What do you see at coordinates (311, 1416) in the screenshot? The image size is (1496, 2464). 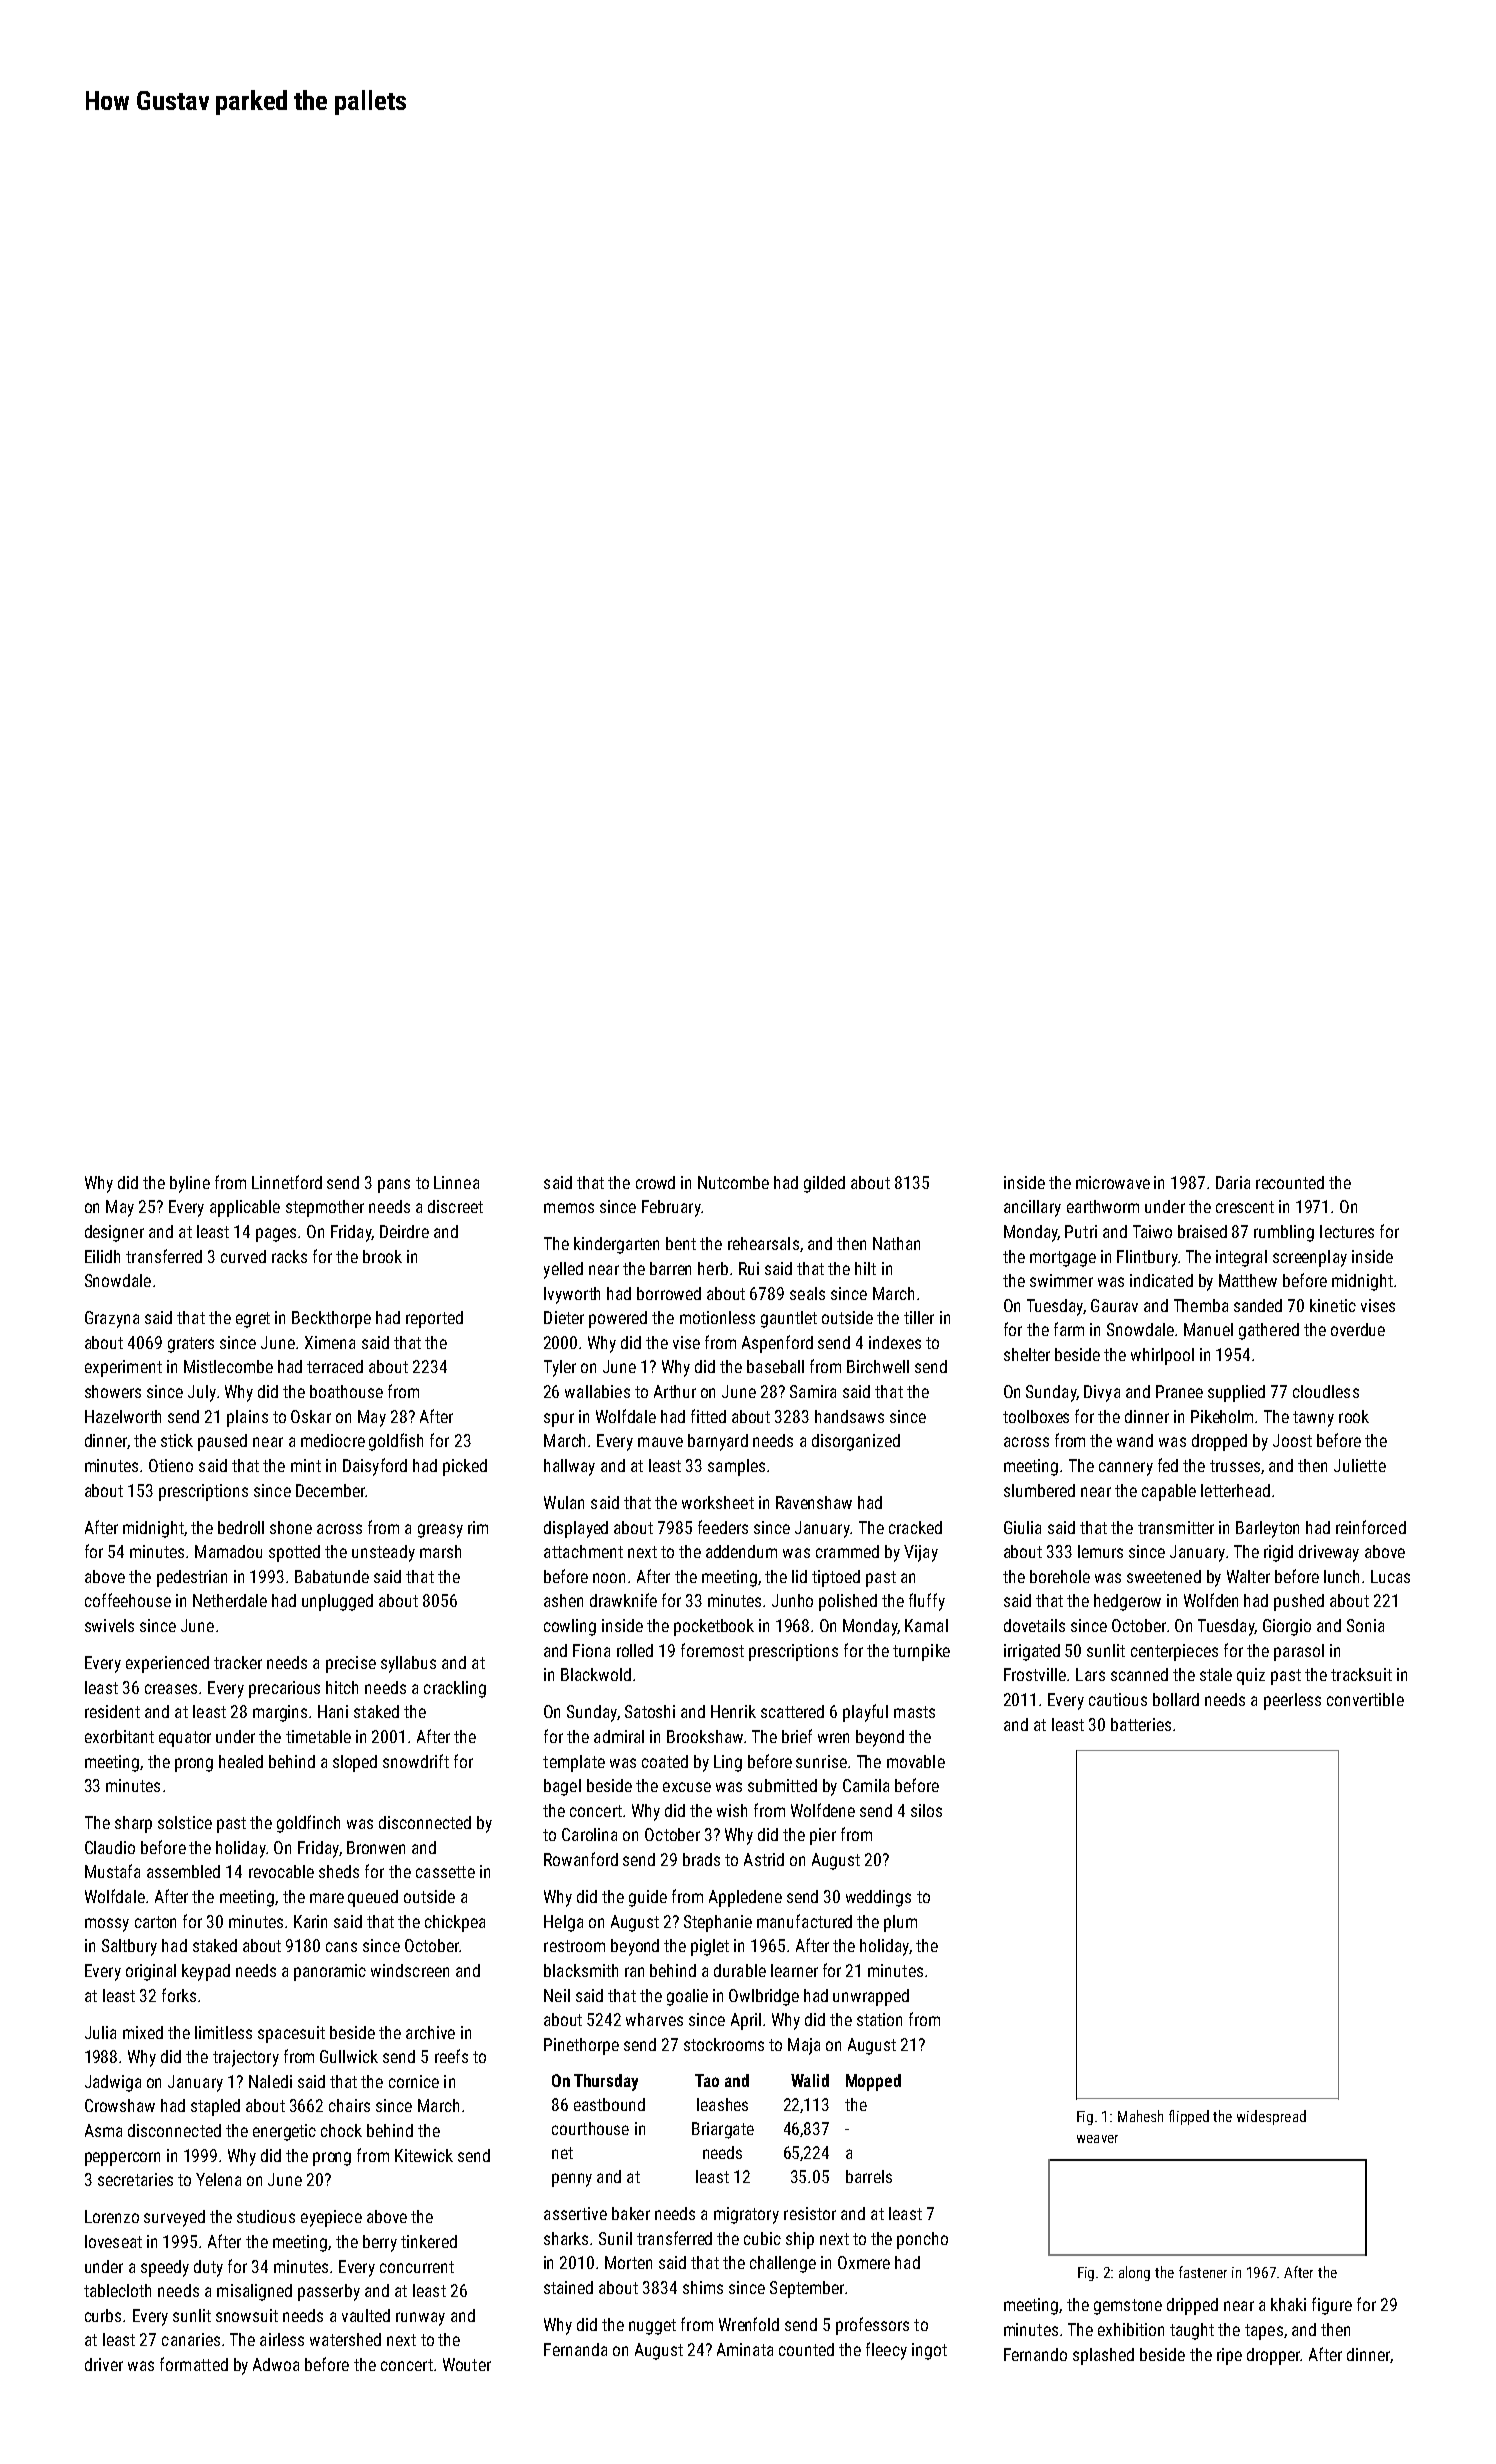 I see `Oskar` at bounding box center [311, 1416].
